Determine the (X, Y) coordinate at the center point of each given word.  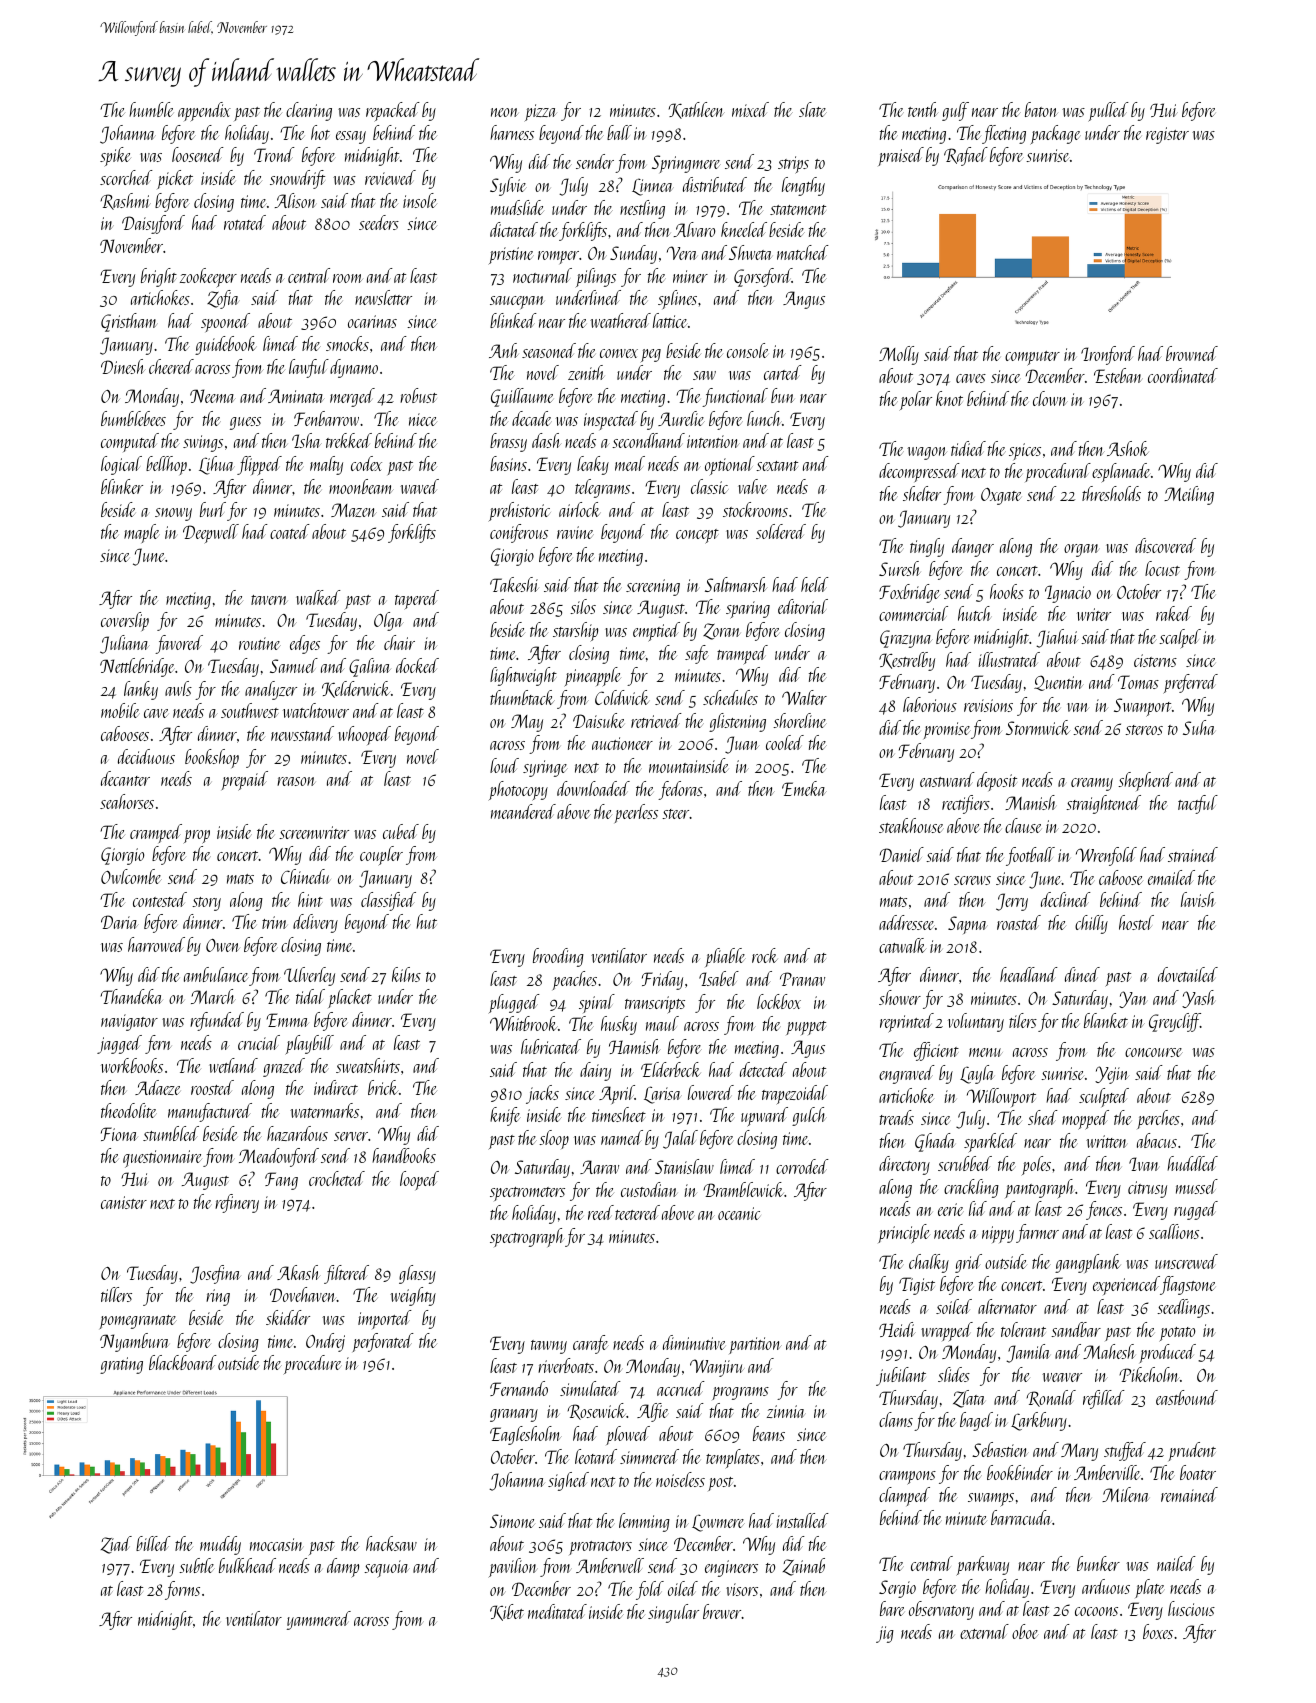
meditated (557, 1611)
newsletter (383, 297)
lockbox (779, 1001)
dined (1082, 974)
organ (1082, 550)
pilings (595, 278)
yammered (319, 1620)
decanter (125, 778)
